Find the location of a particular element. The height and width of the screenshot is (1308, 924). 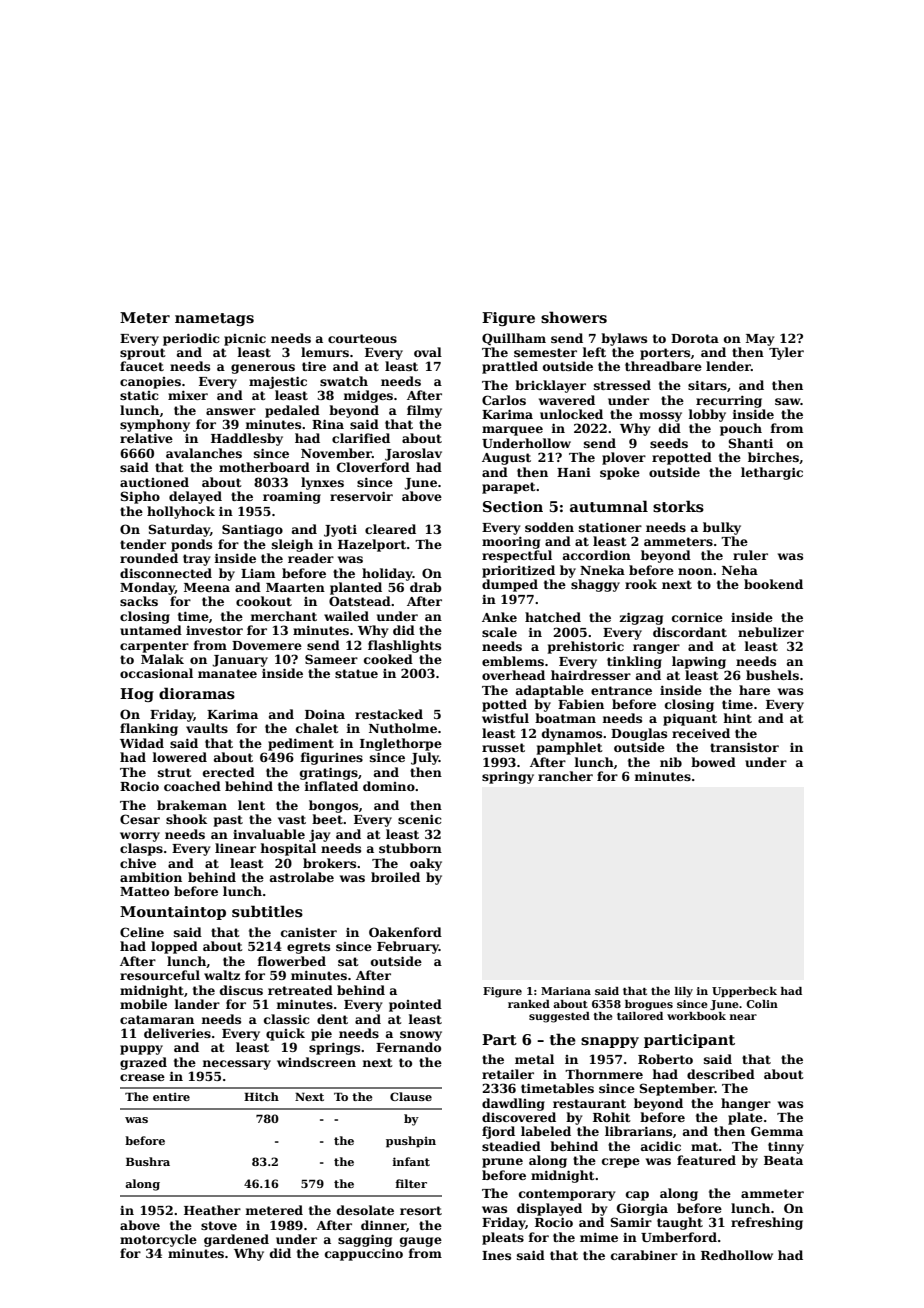

pushpin is located at coordinates (411, 1142).
